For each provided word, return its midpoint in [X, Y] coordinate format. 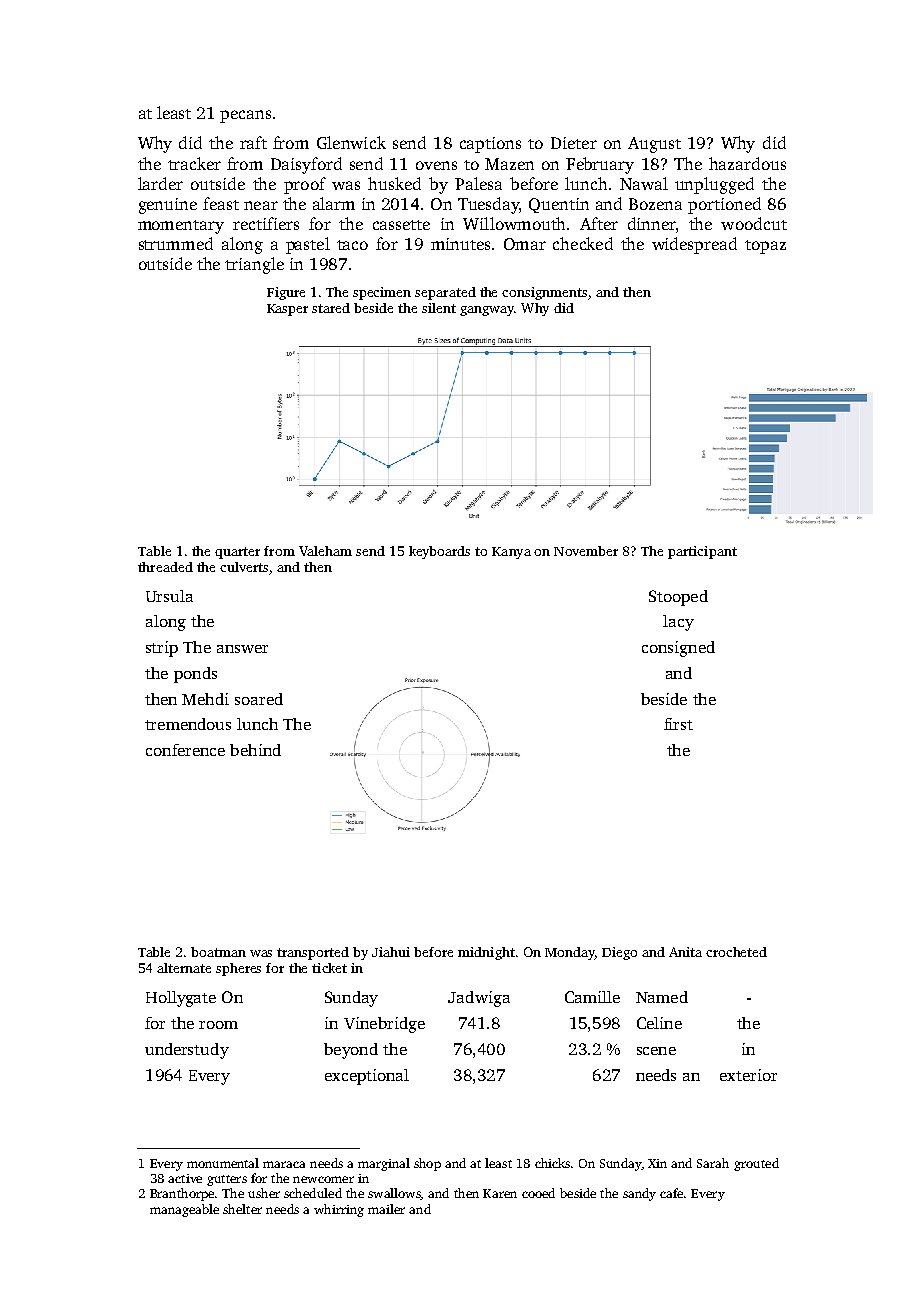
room [218, 1025]
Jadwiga [479, 999]
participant [702, 552]
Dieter [574, 143]
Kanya [511, 553]
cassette [401, 225]
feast [221, 203]
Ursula [169, 596]
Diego [619, 953]
